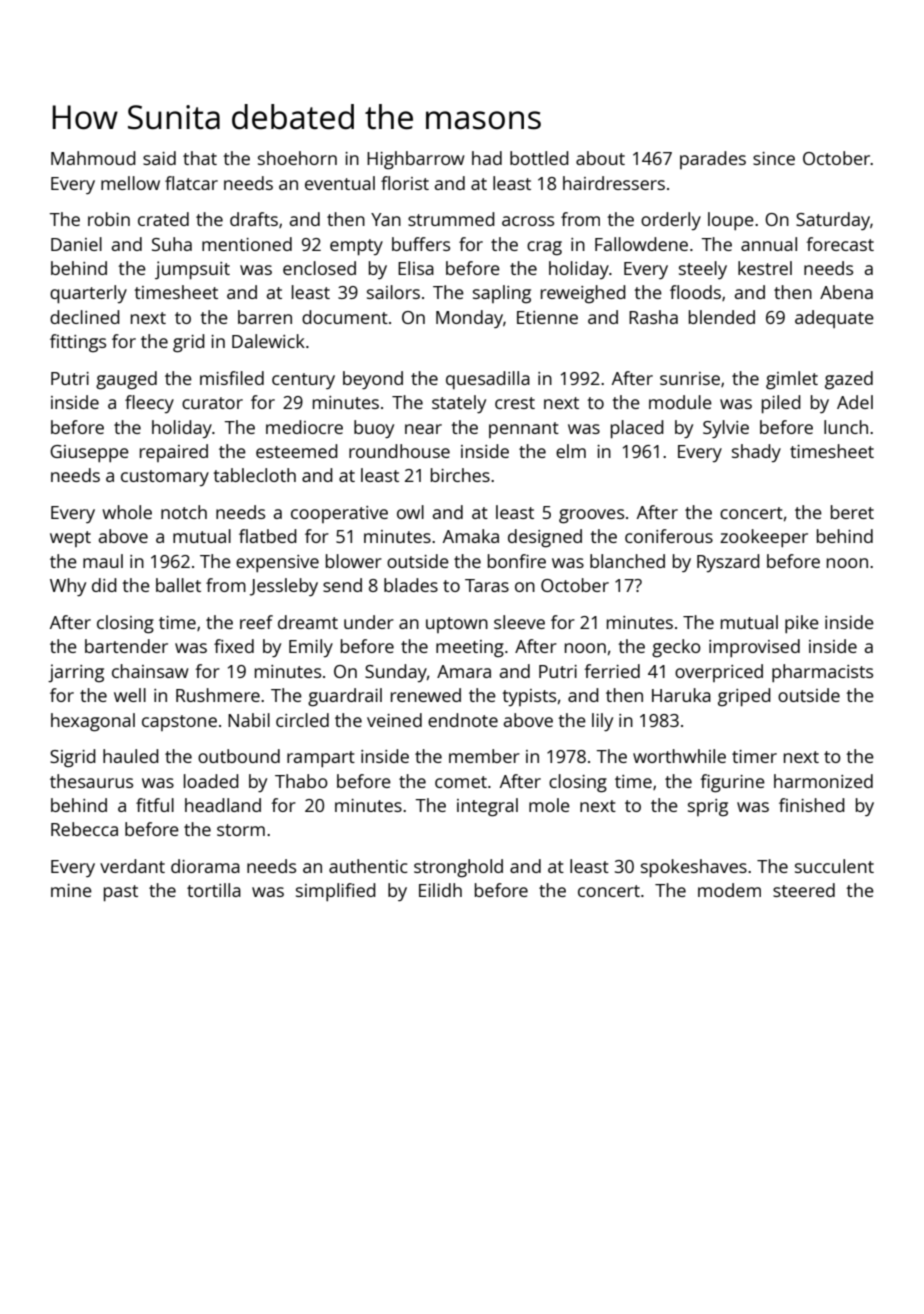 The width and height of the screenshot is (924, 1314). What do you see at coordinates (416, 268) in the screenshot?
I see `Elisa` at bounding box center [416, 268].
